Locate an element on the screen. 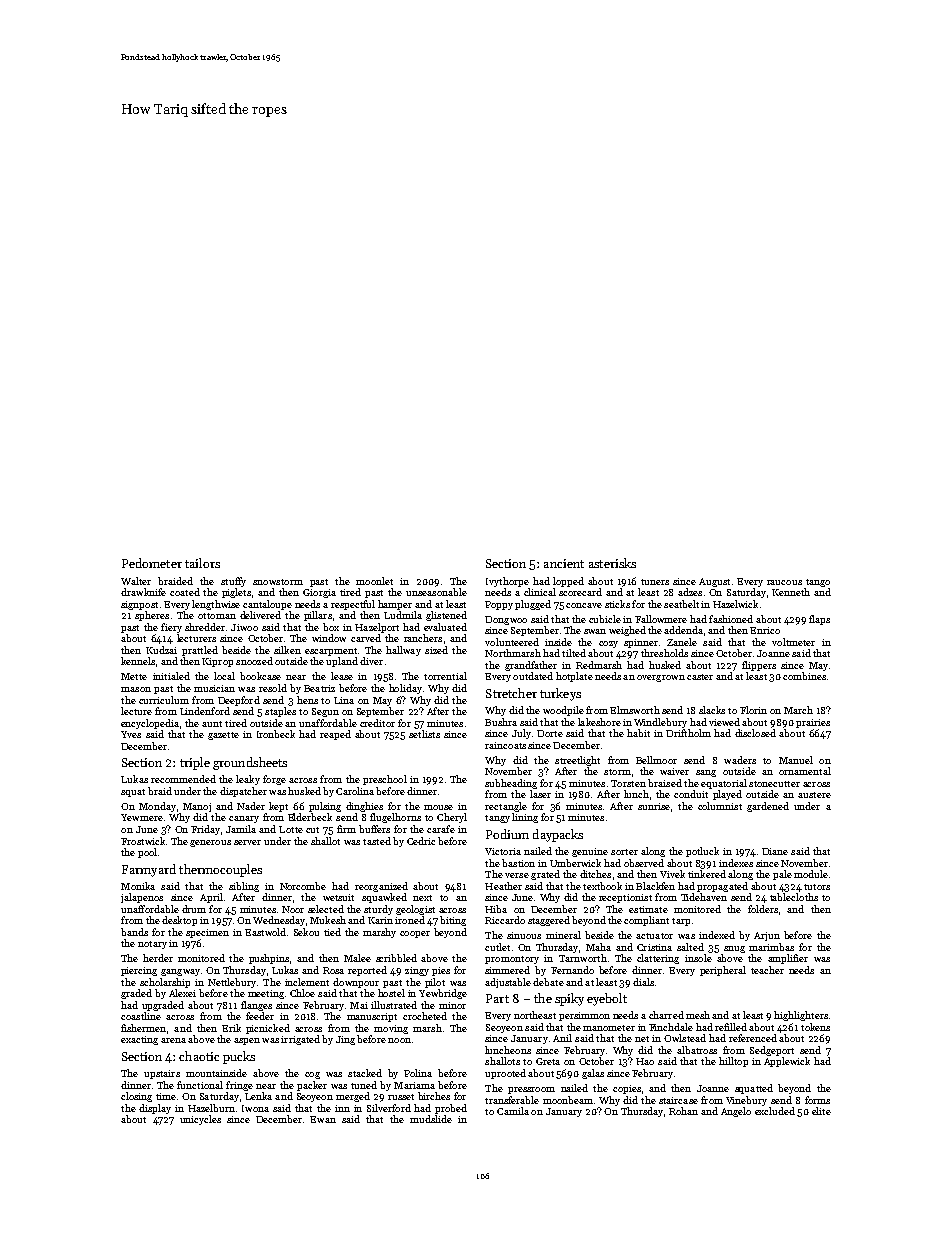 The width and height of the screenshot is (952, 1233). pushpins is located at coordinates (269, 959).
